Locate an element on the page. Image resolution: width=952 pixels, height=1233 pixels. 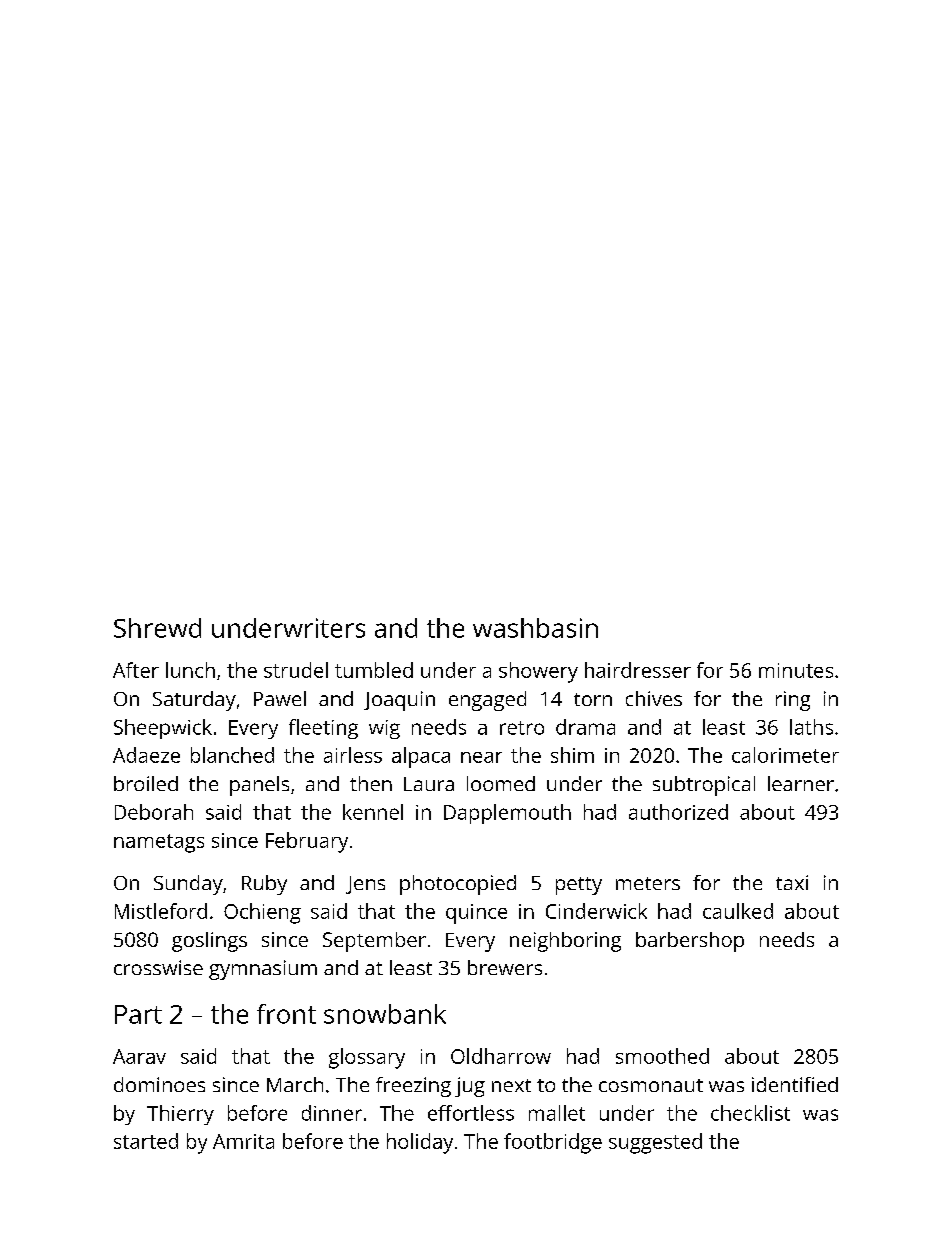
caulked is located at coordinates (738, 911).
